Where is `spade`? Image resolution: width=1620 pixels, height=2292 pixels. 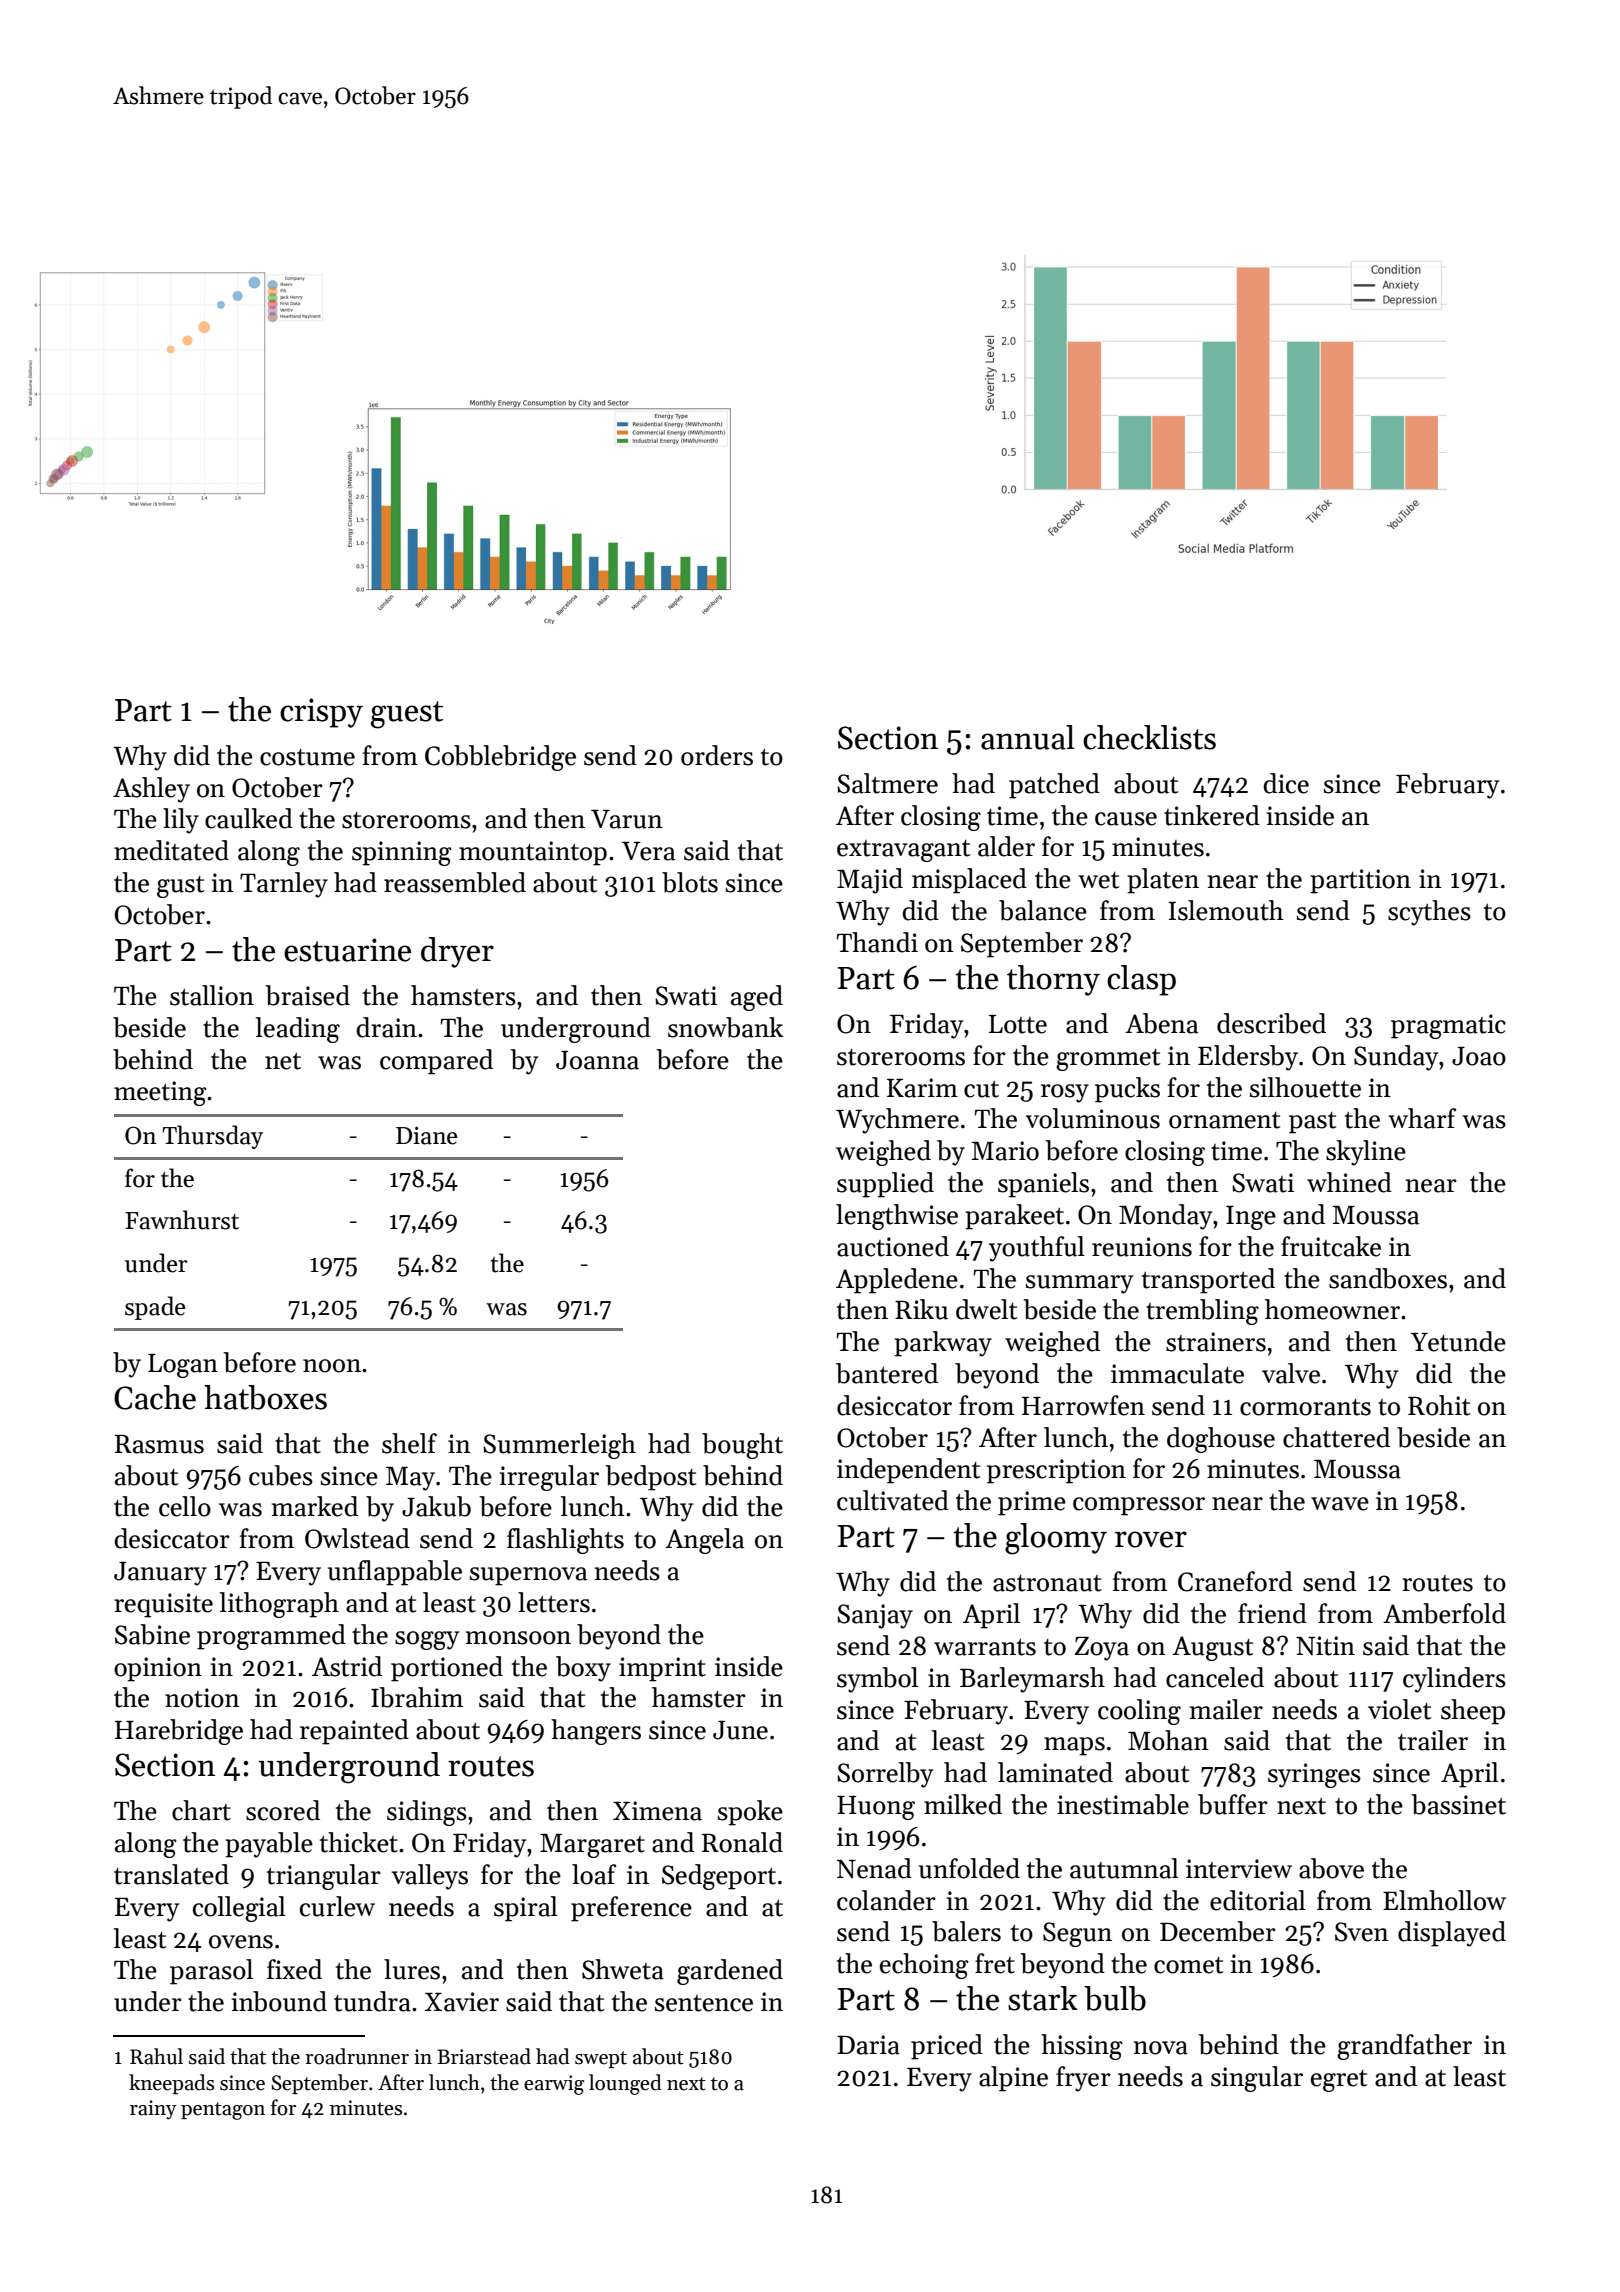
spade is located at coordinates (155, 1308).
